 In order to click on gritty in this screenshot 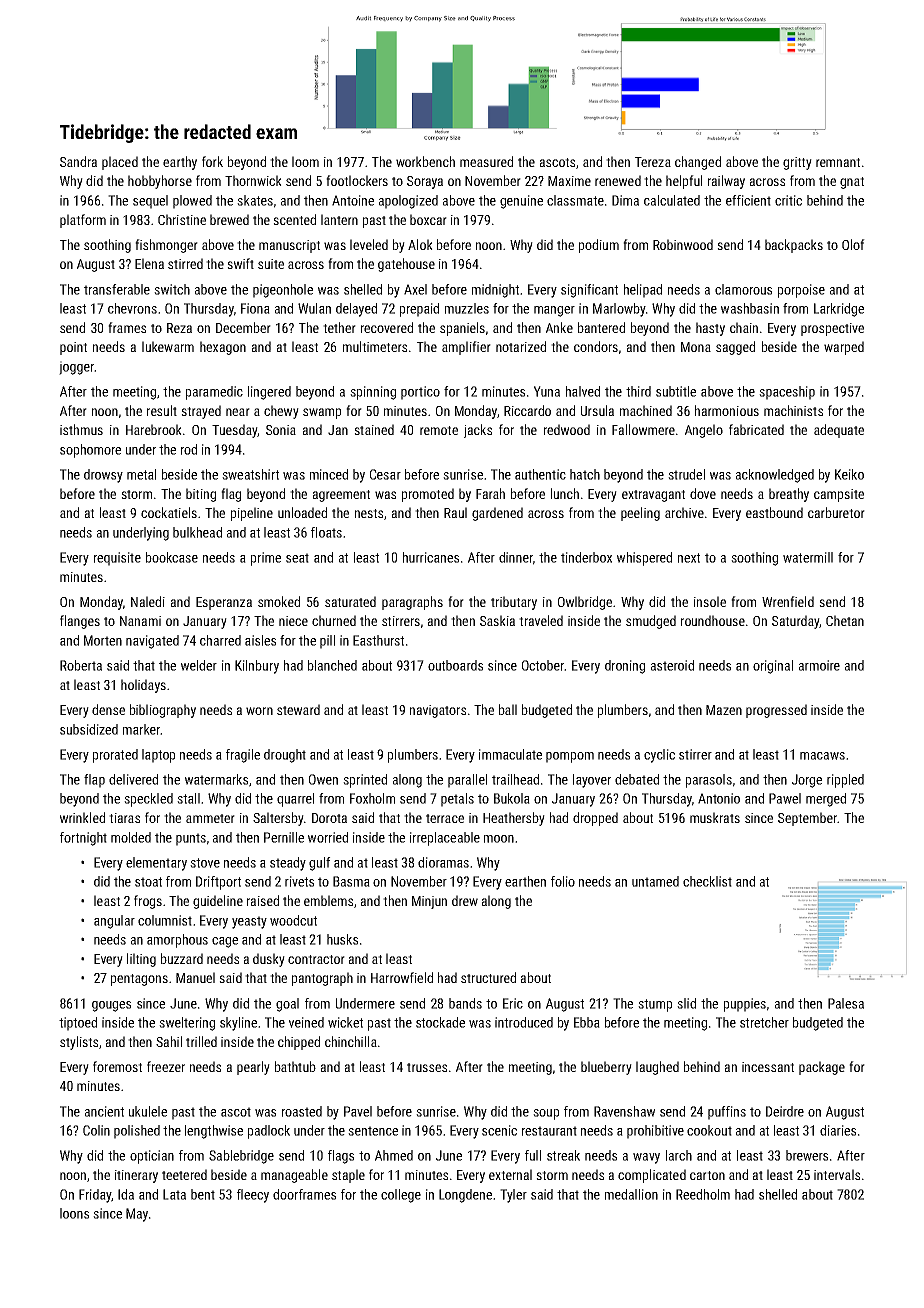, I will do `click(797, 163)`.
